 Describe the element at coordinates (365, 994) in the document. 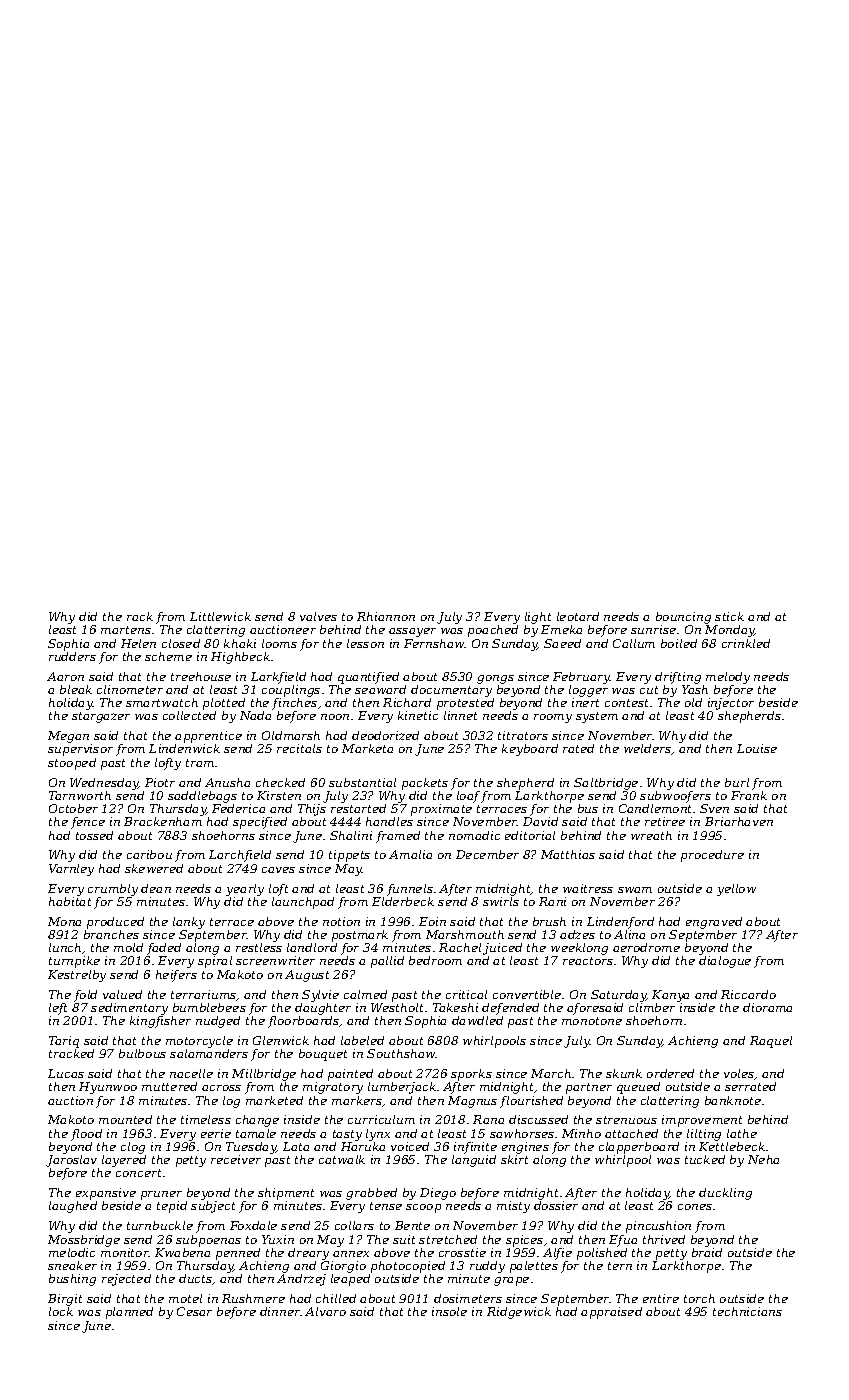

I see `calmed` at that location.
